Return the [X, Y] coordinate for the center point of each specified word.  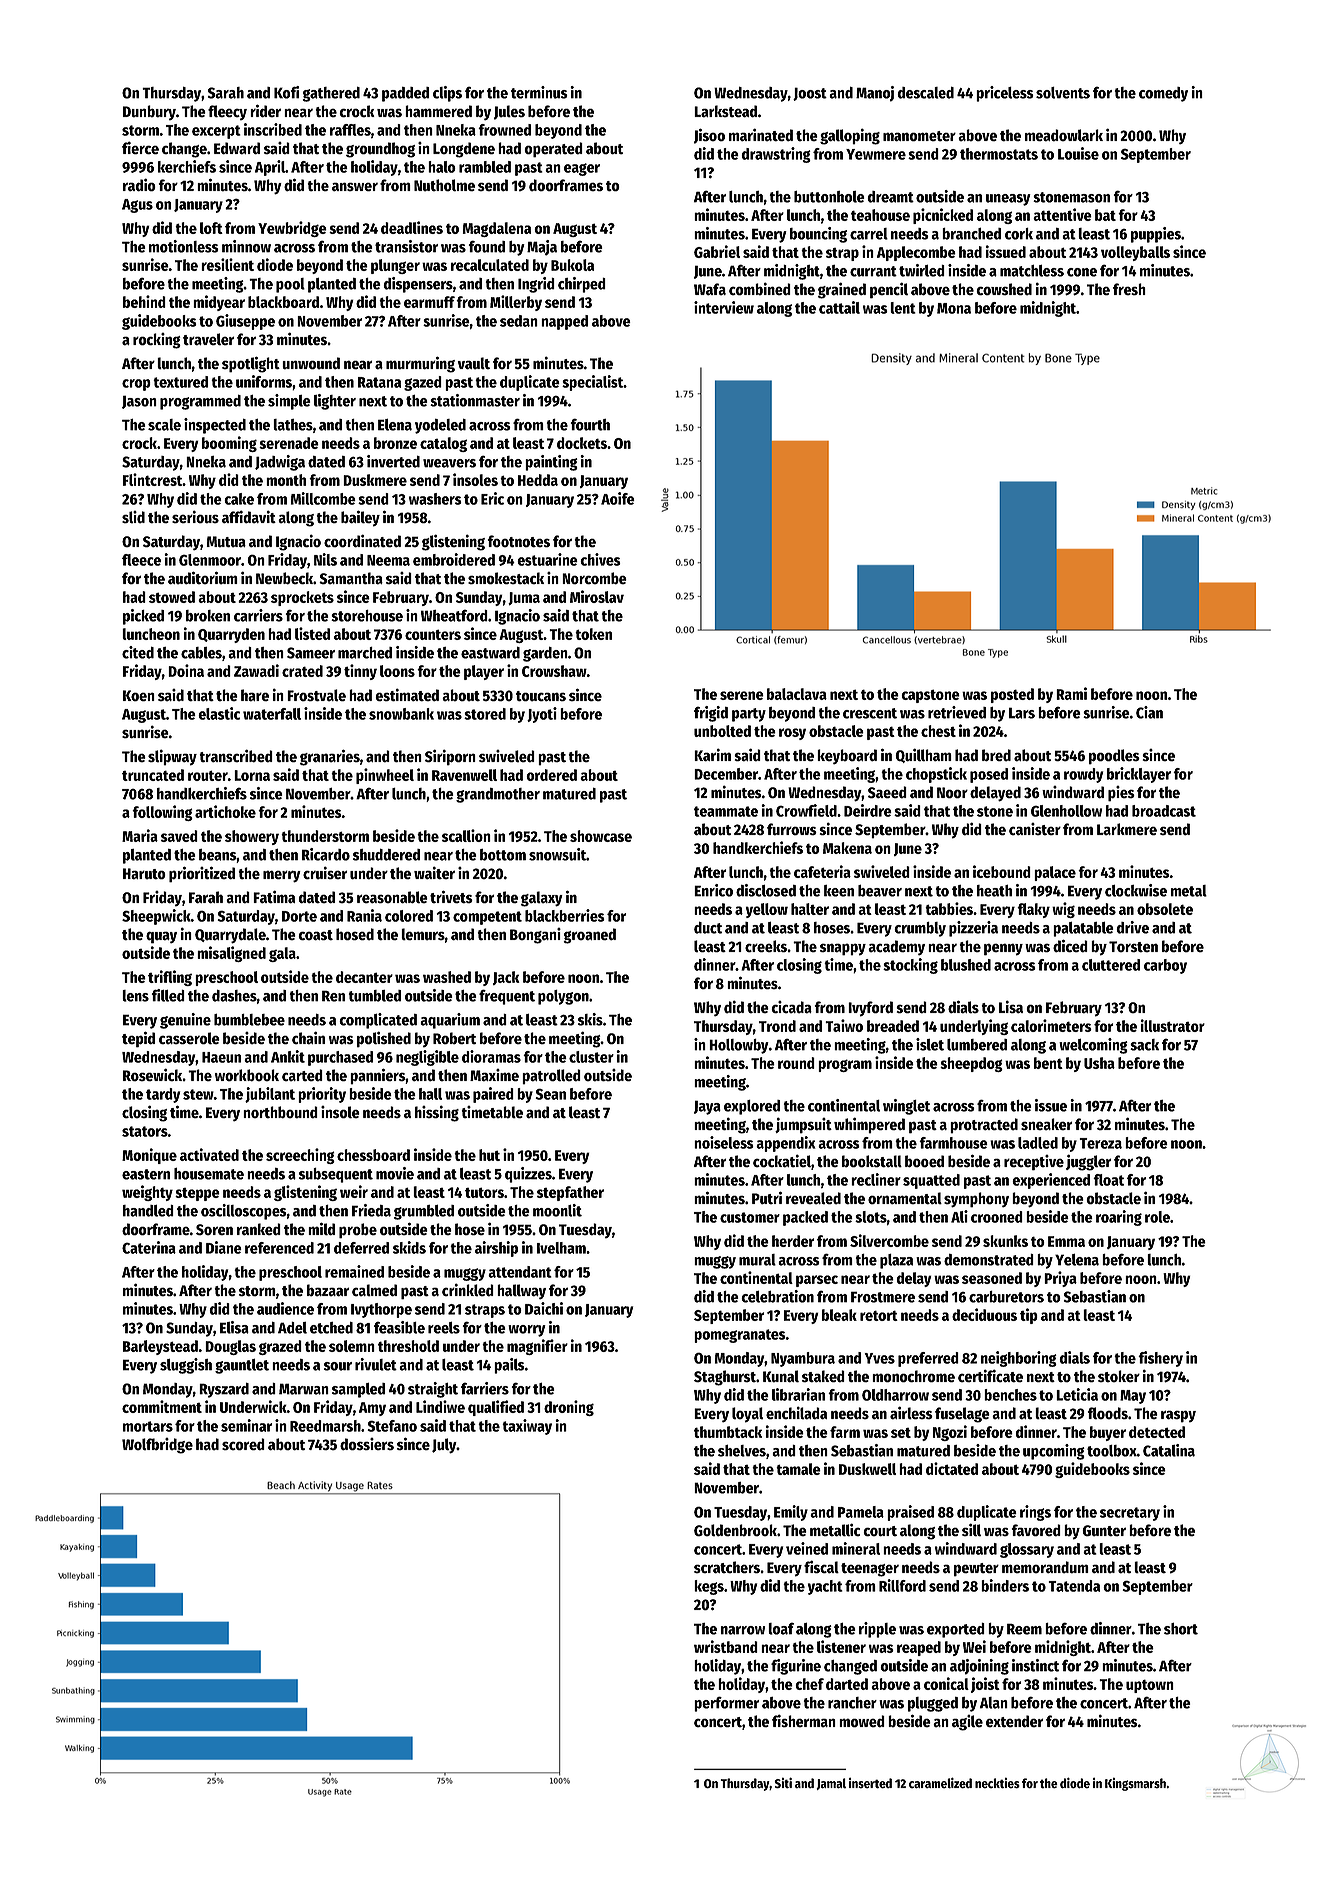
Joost [810, 94]
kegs [709, 1587]
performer [726, 1704]
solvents [1063, 93]
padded [405, 94]
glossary [1027, 1550]
